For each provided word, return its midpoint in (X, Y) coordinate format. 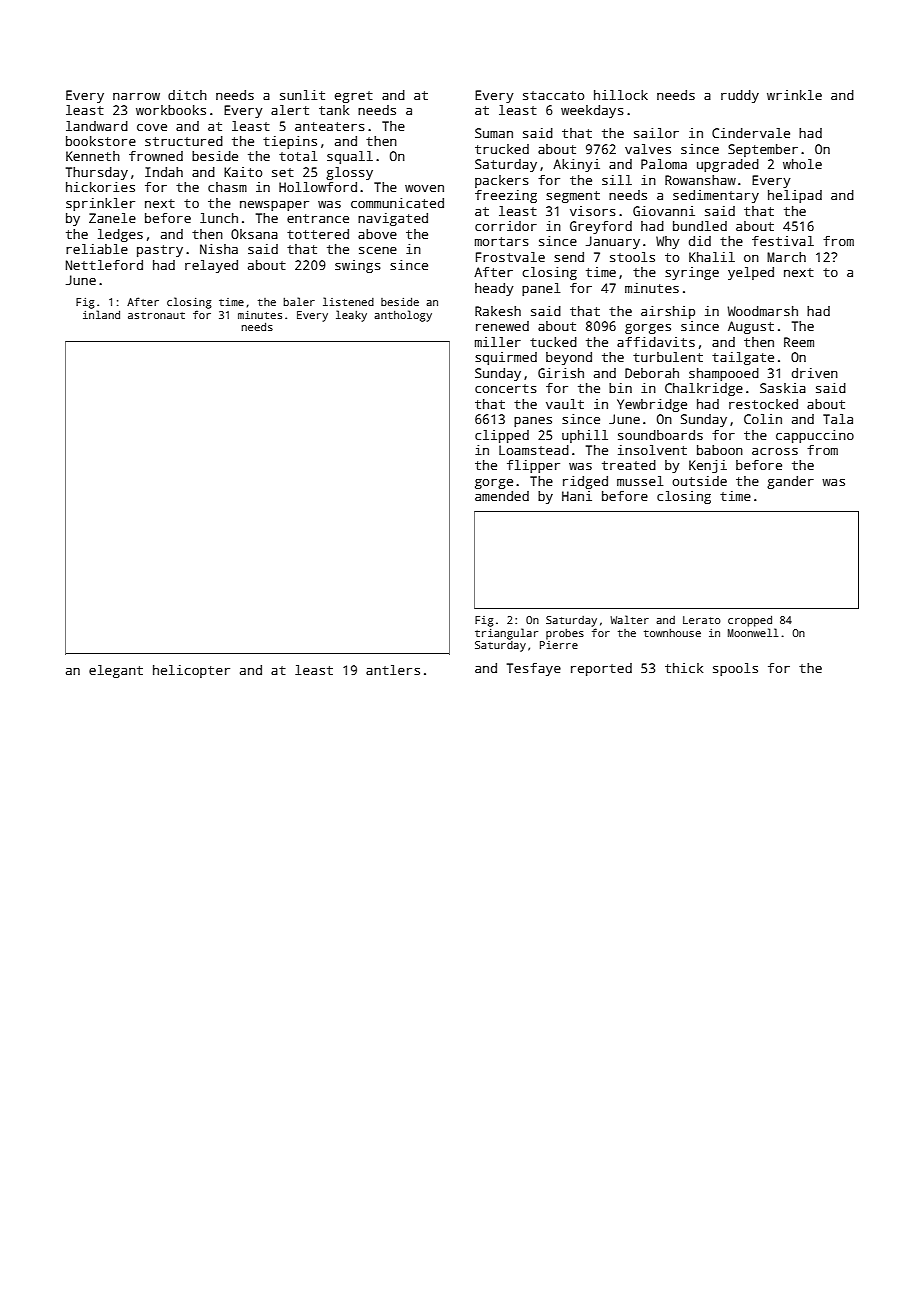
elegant (116, 671)
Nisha (219, 249)
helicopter (191, 671)
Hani (577, 496)
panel (541, 289)
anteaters (330, 126)
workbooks (171, 110)
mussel (640, 481)
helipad (795, 196)
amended (502, 496)
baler (299, 301)
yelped (751, 273)
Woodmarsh (762, 311)
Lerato (702, 620)
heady (494, 289)
